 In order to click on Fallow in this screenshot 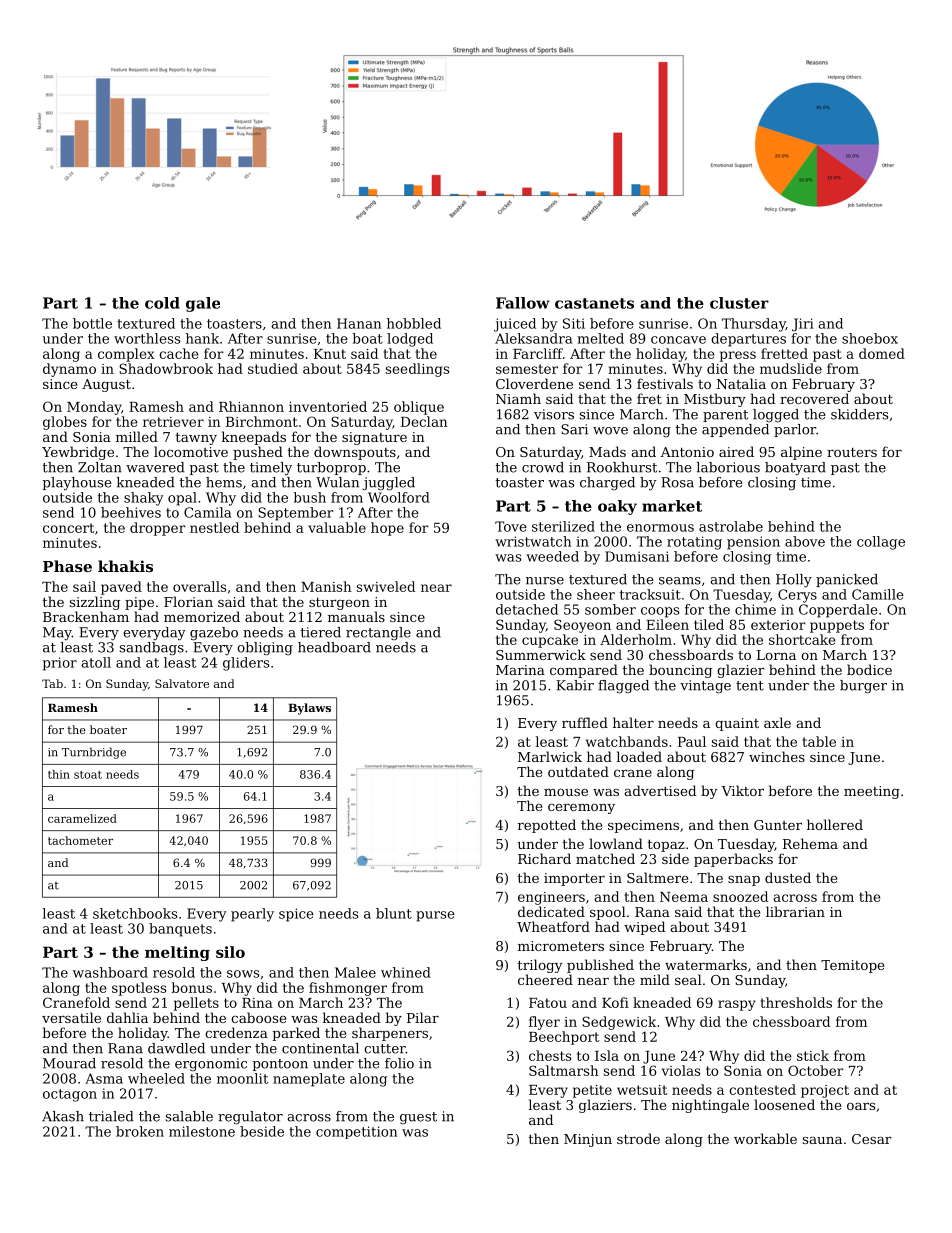, I will do `click(523, 303)`.
